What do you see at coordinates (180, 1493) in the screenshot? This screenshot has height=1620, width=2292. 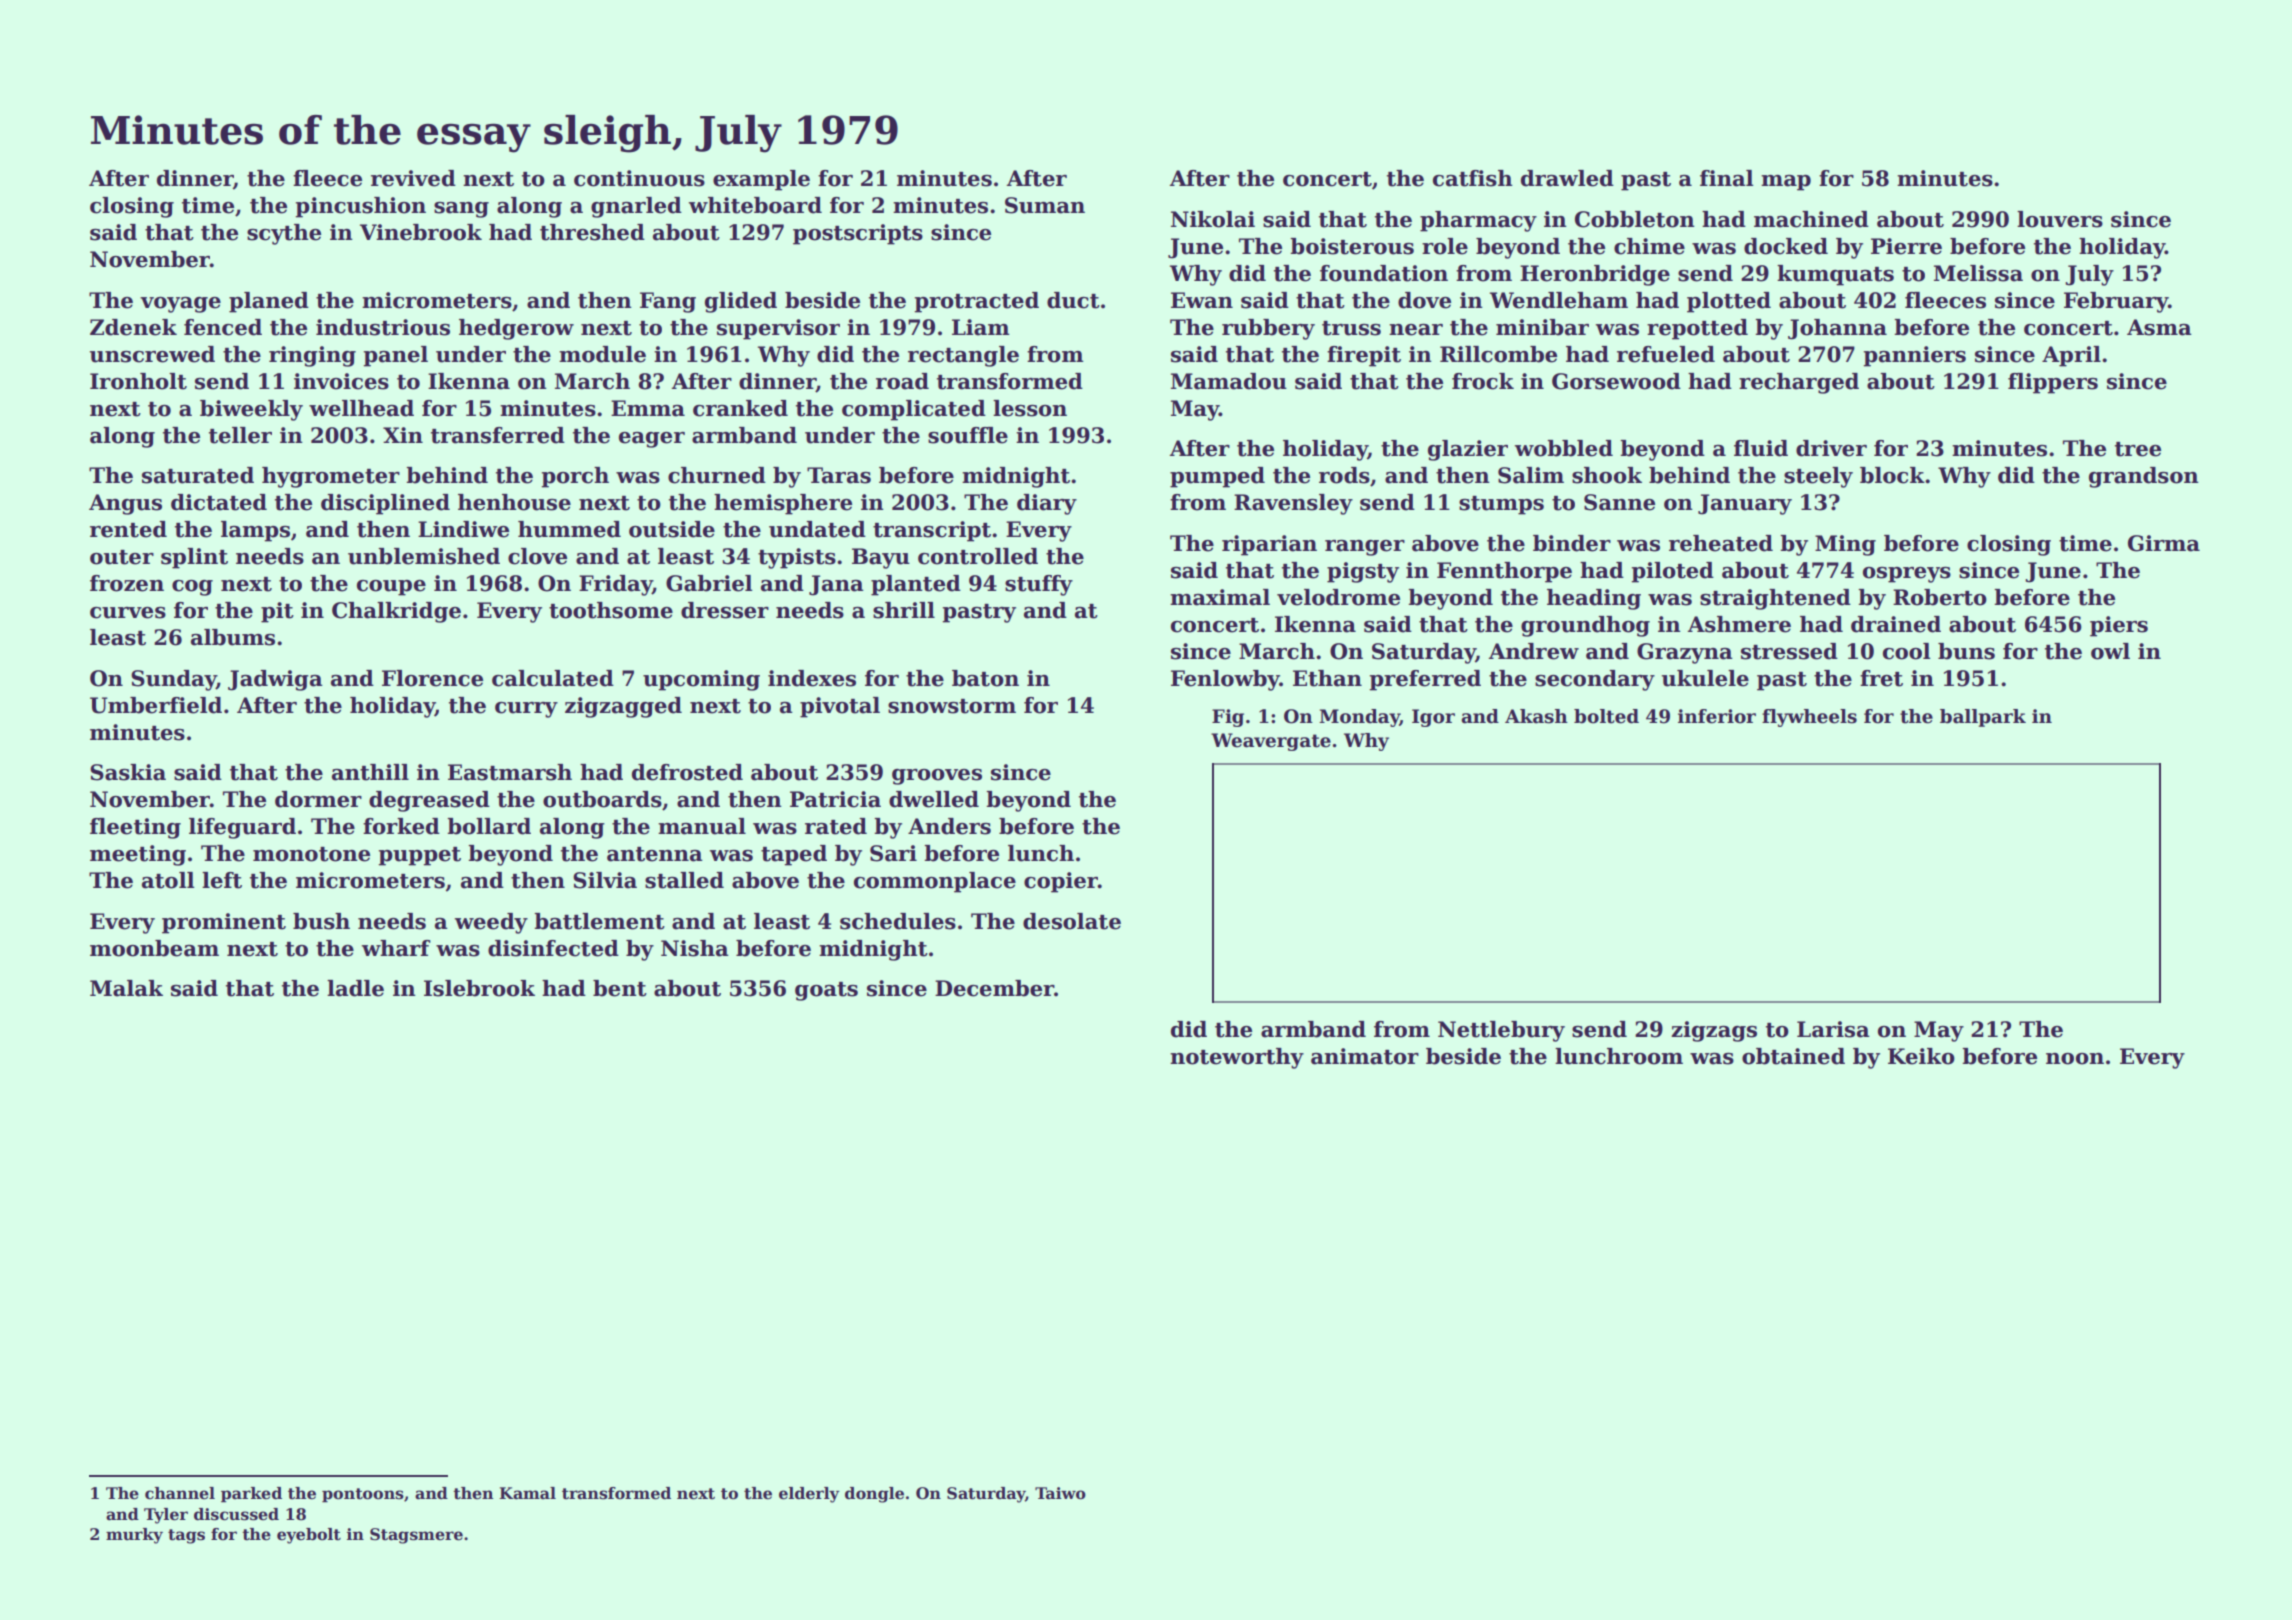 I see `channel` at bounding box center [180, 1493].
